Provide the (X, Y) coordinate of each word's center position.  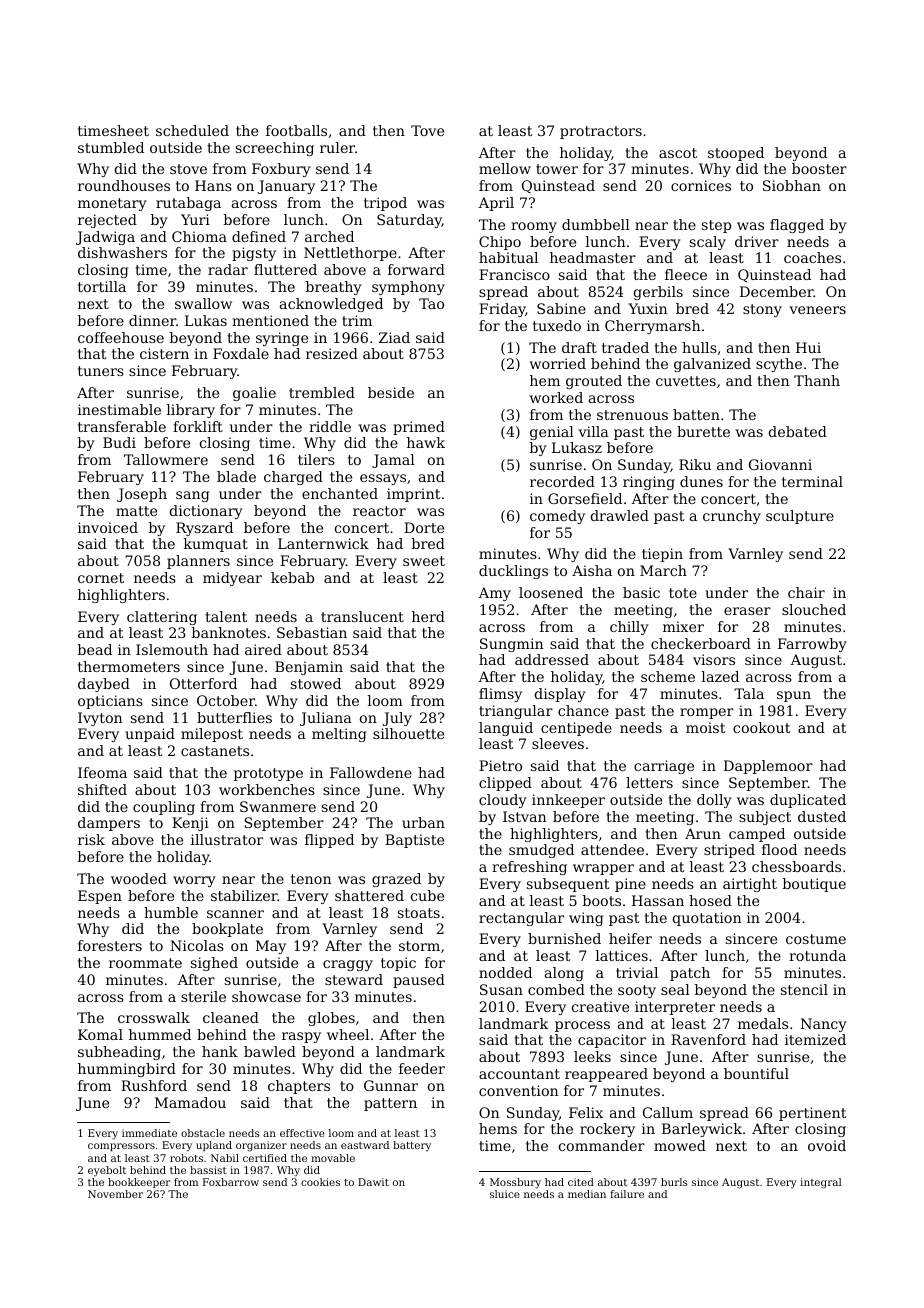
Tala (749, 693)
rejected (107, 221)
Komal (100, 1034)
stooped (736, 154)
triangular (516, 712)
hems (498, 1128)
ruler (337, 147)
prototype (268, 774)
